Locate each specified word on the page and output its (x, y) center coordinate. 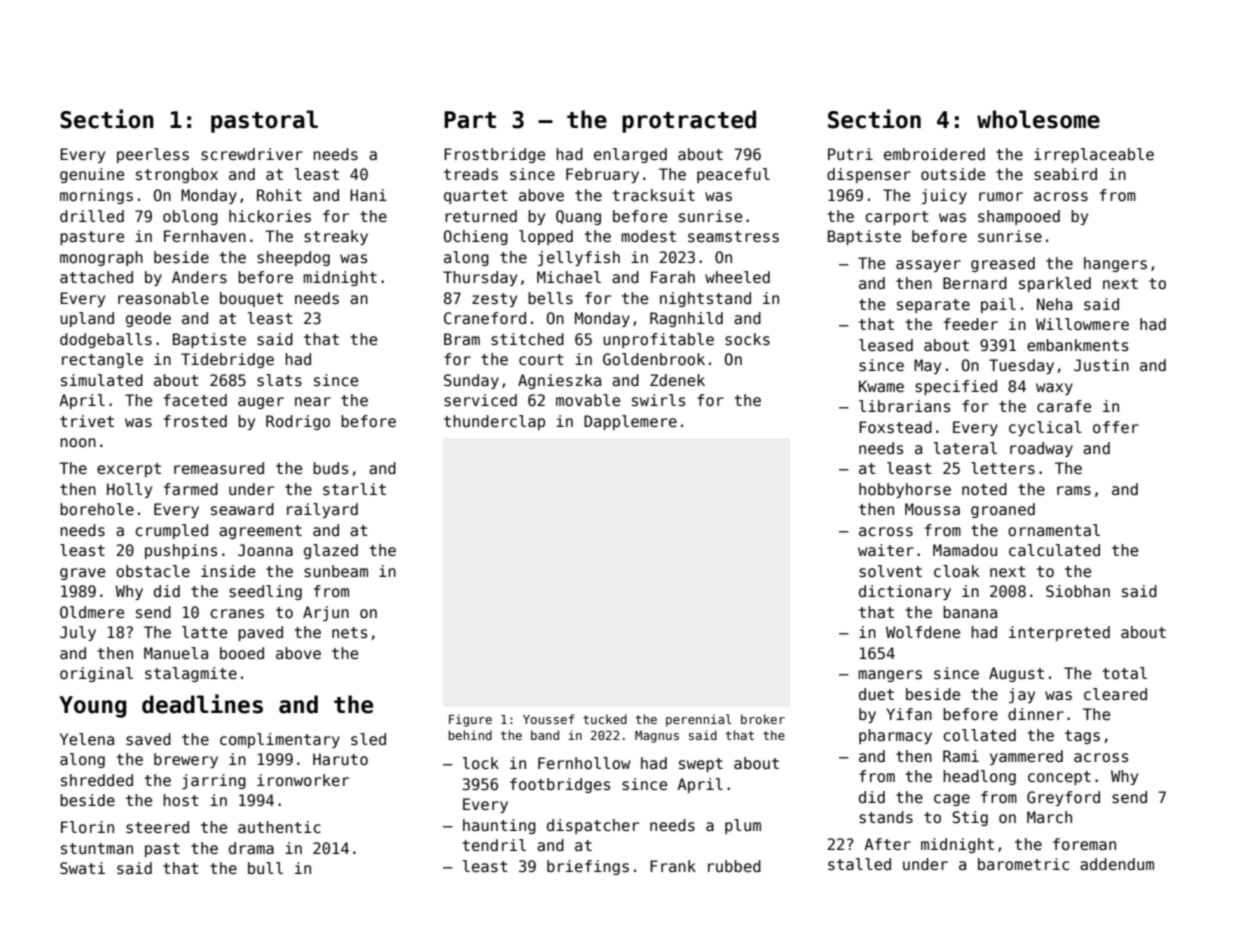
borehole (97, 509)
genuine (92, 175)
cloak (956, 571)
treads (471, 174)
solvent (890, 571)
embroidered (934, 154)
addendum (1117, 864)
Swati (82, 868)
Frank (673, 866)
